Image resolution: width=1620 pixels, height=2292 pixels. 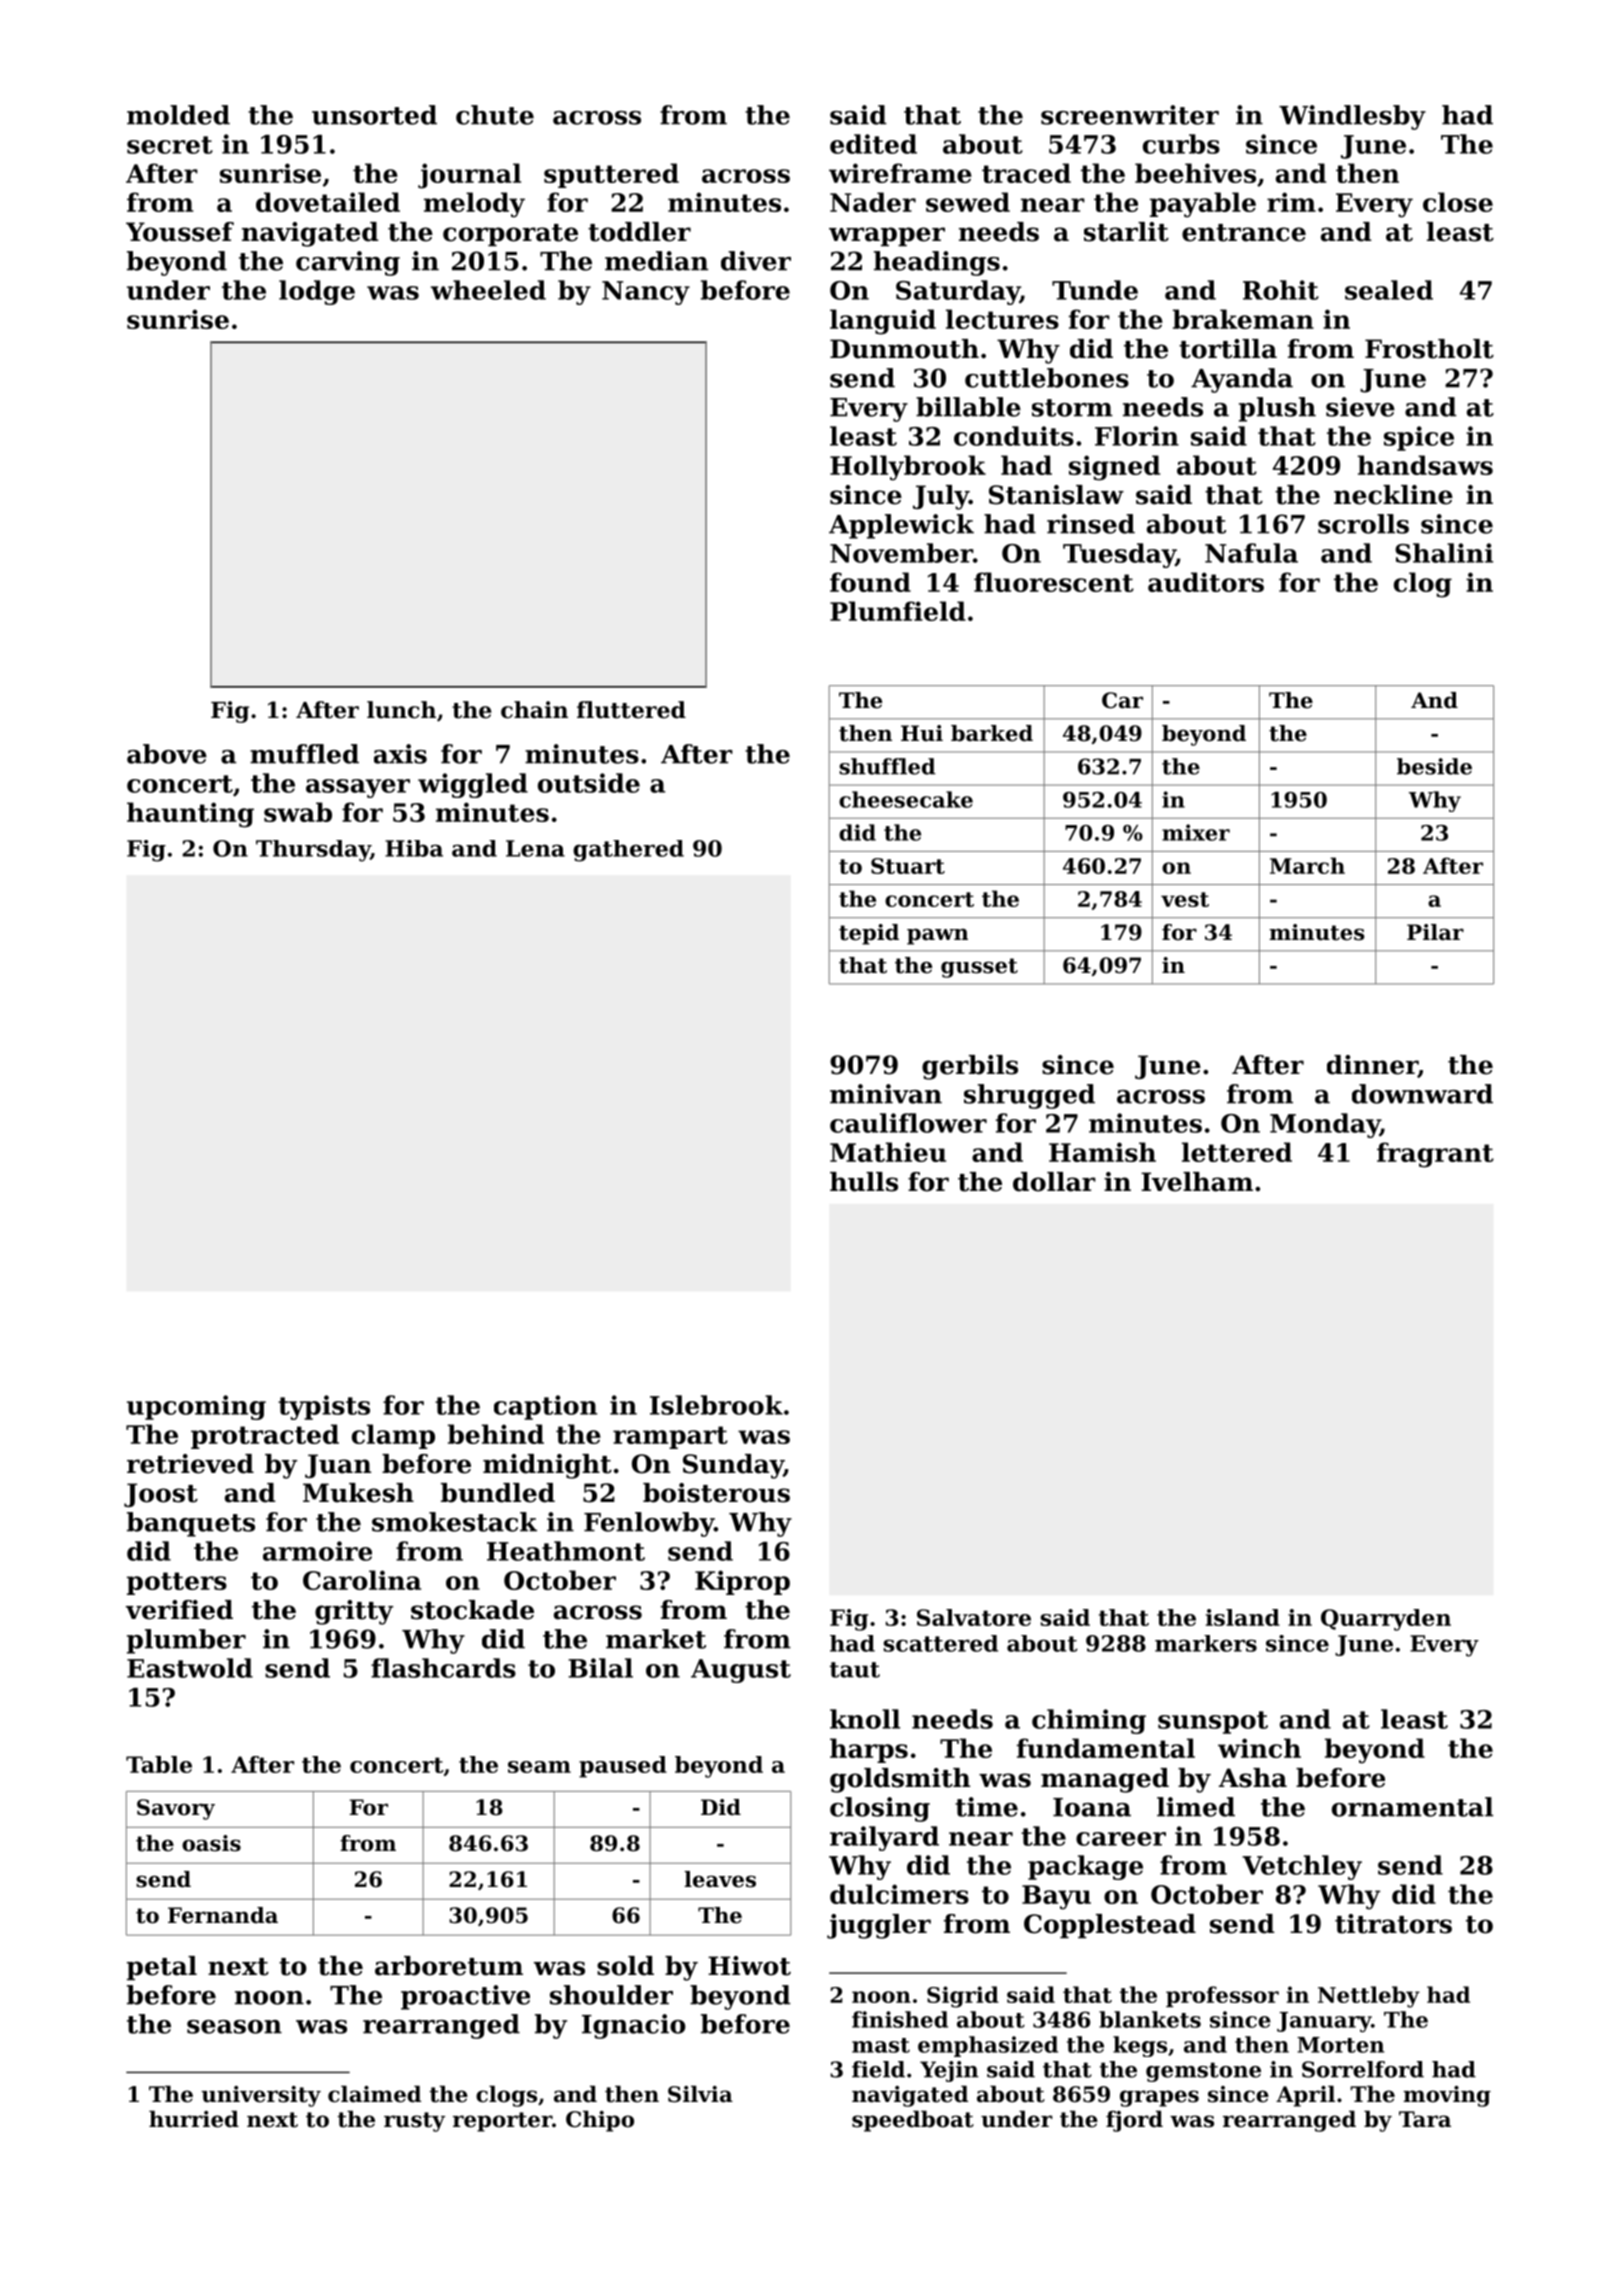 What do you see at coordinates (733, 1466) in the screenshot?
I see `Sunday` at bounding box center [733, 1466].
